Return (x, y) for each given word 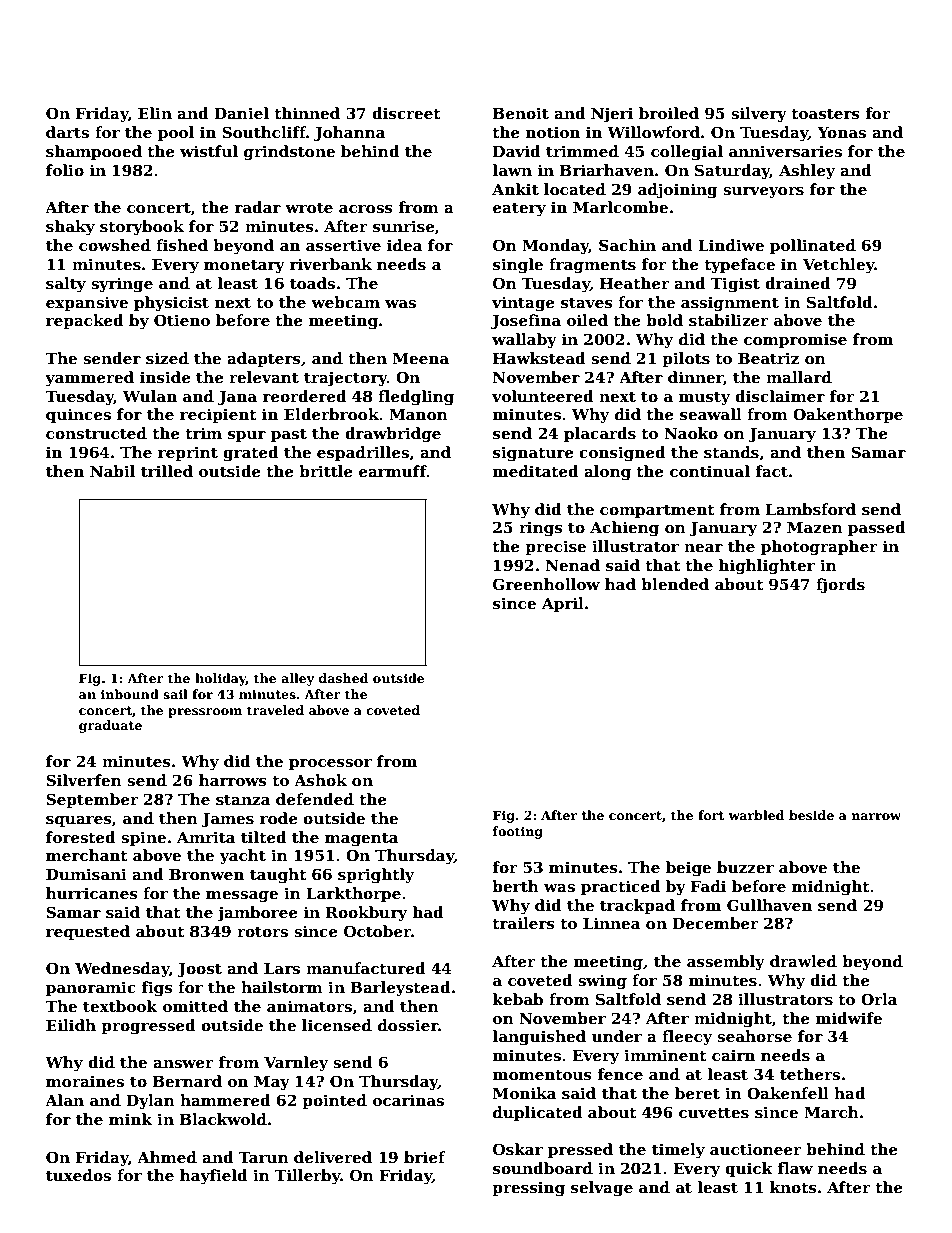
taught (278, 876)
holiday (220, 679)
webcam (345, 302)
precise (555, 547)
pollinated (813, 246)
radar (257, 207)
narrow (876, 816)
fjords (840, 586)
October (377, 931)
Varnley (296, 1064)
